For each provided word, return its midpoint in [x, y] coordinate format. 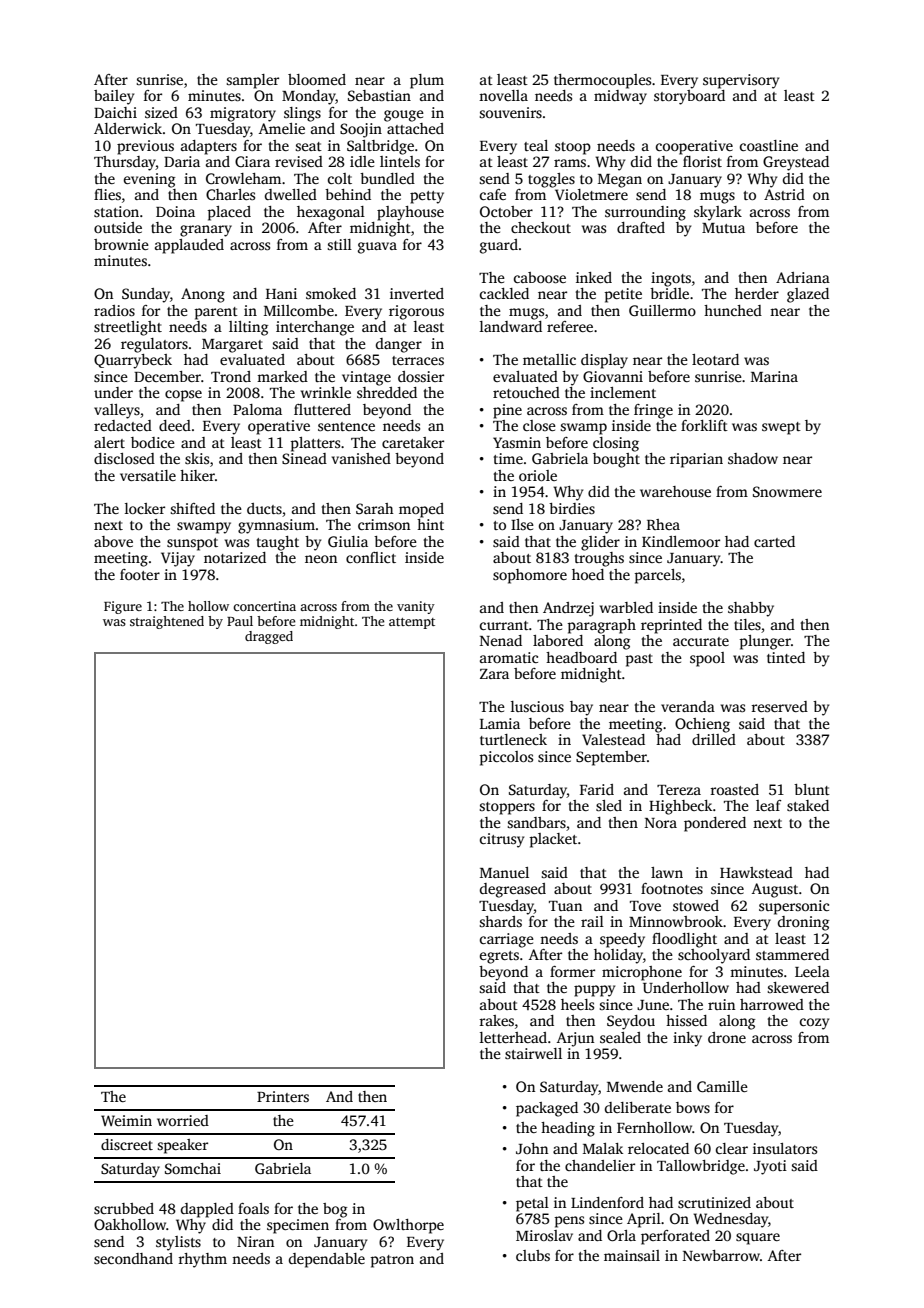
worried [183, 1120]
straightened [167, 622]
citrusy [502, 840]
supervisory [741, 81]
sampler [252, 81]
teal [536, 145]
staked [808, 805]
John [532, 1148]
